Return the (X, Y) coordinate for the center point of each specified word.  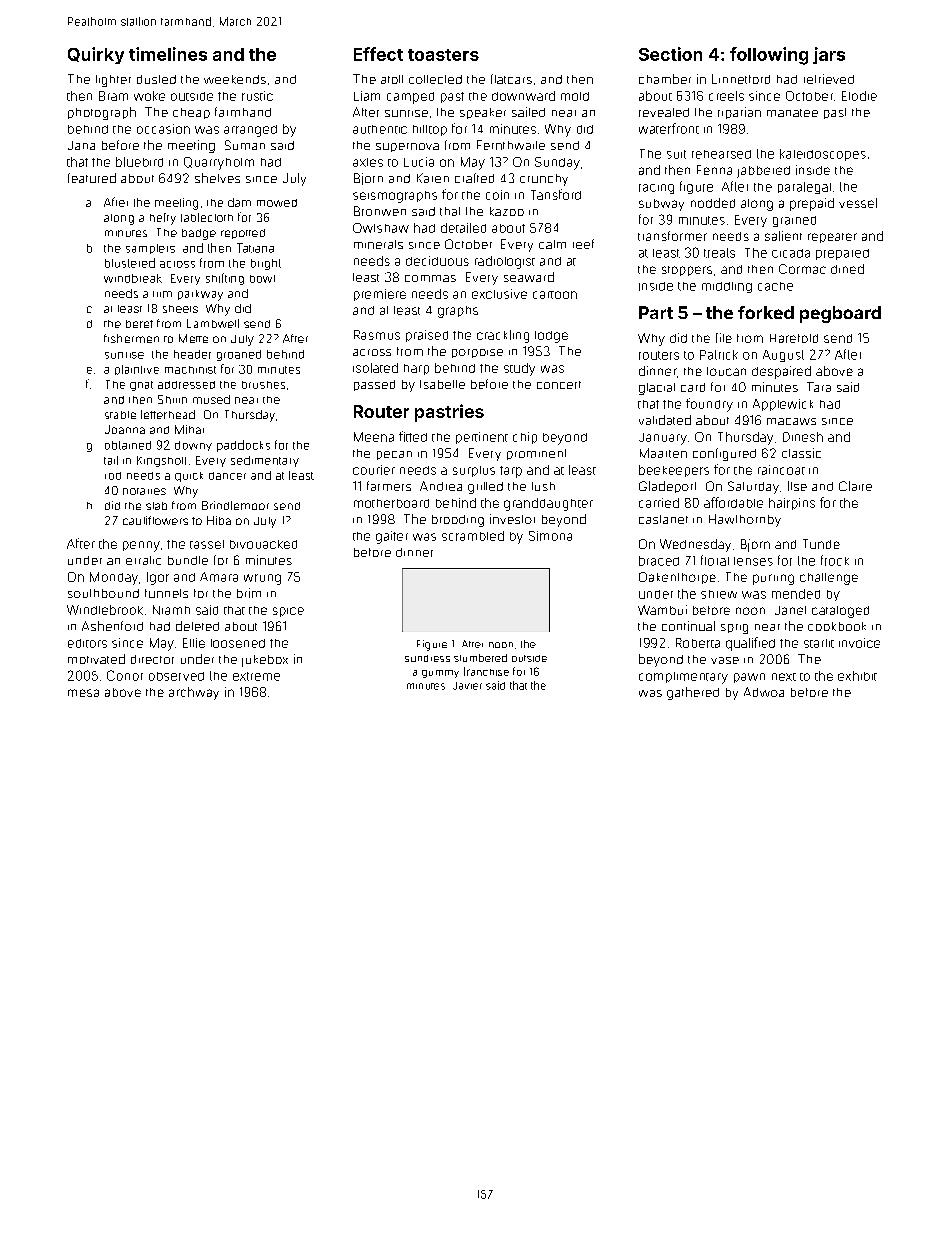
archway (194, 693)
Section (670, 54)
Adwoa (764, 692)
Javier (467, 686)
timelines (168, 54)
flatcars (511, 79)
